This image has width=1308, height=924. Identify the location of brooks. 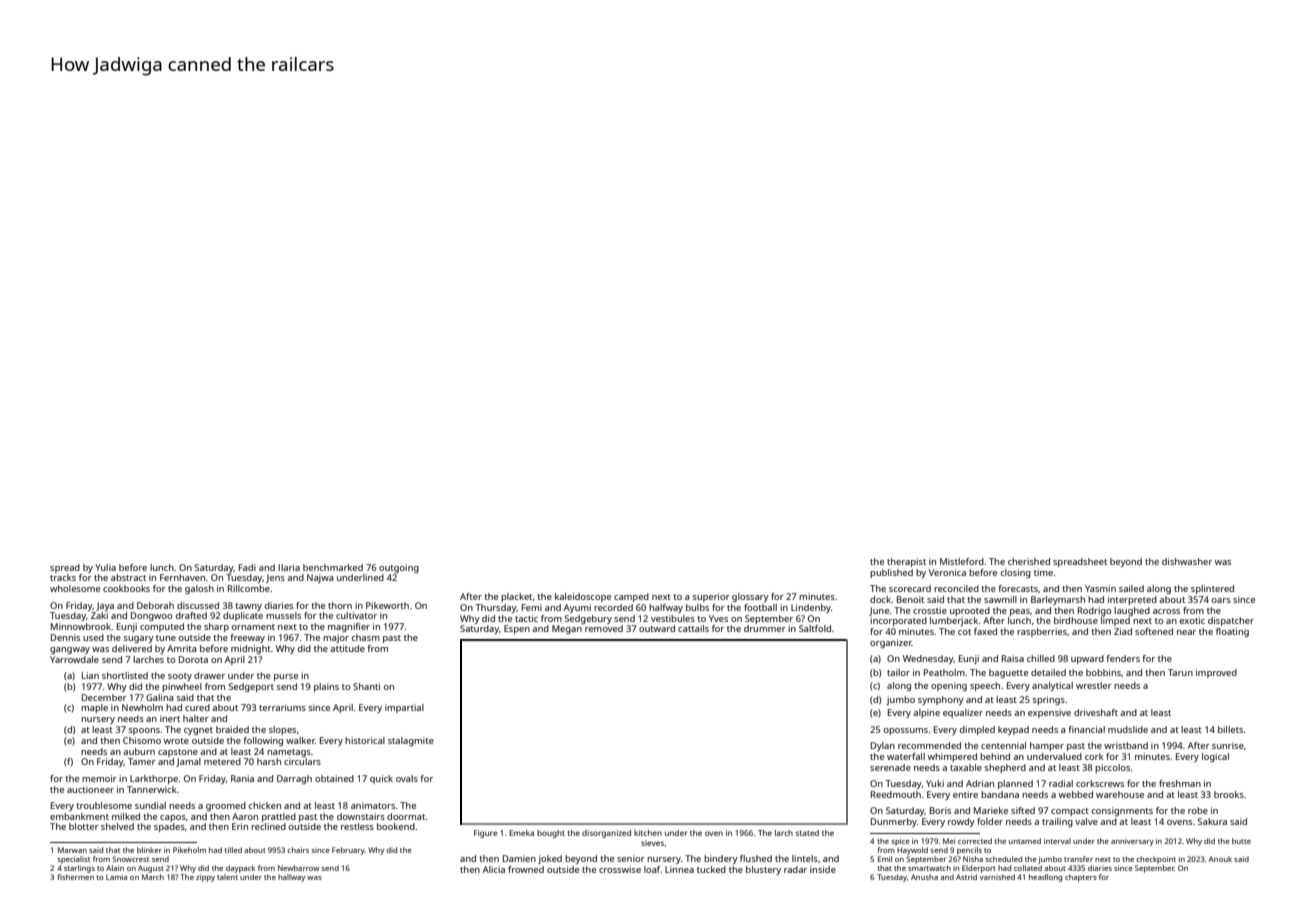
(1229, 794).
